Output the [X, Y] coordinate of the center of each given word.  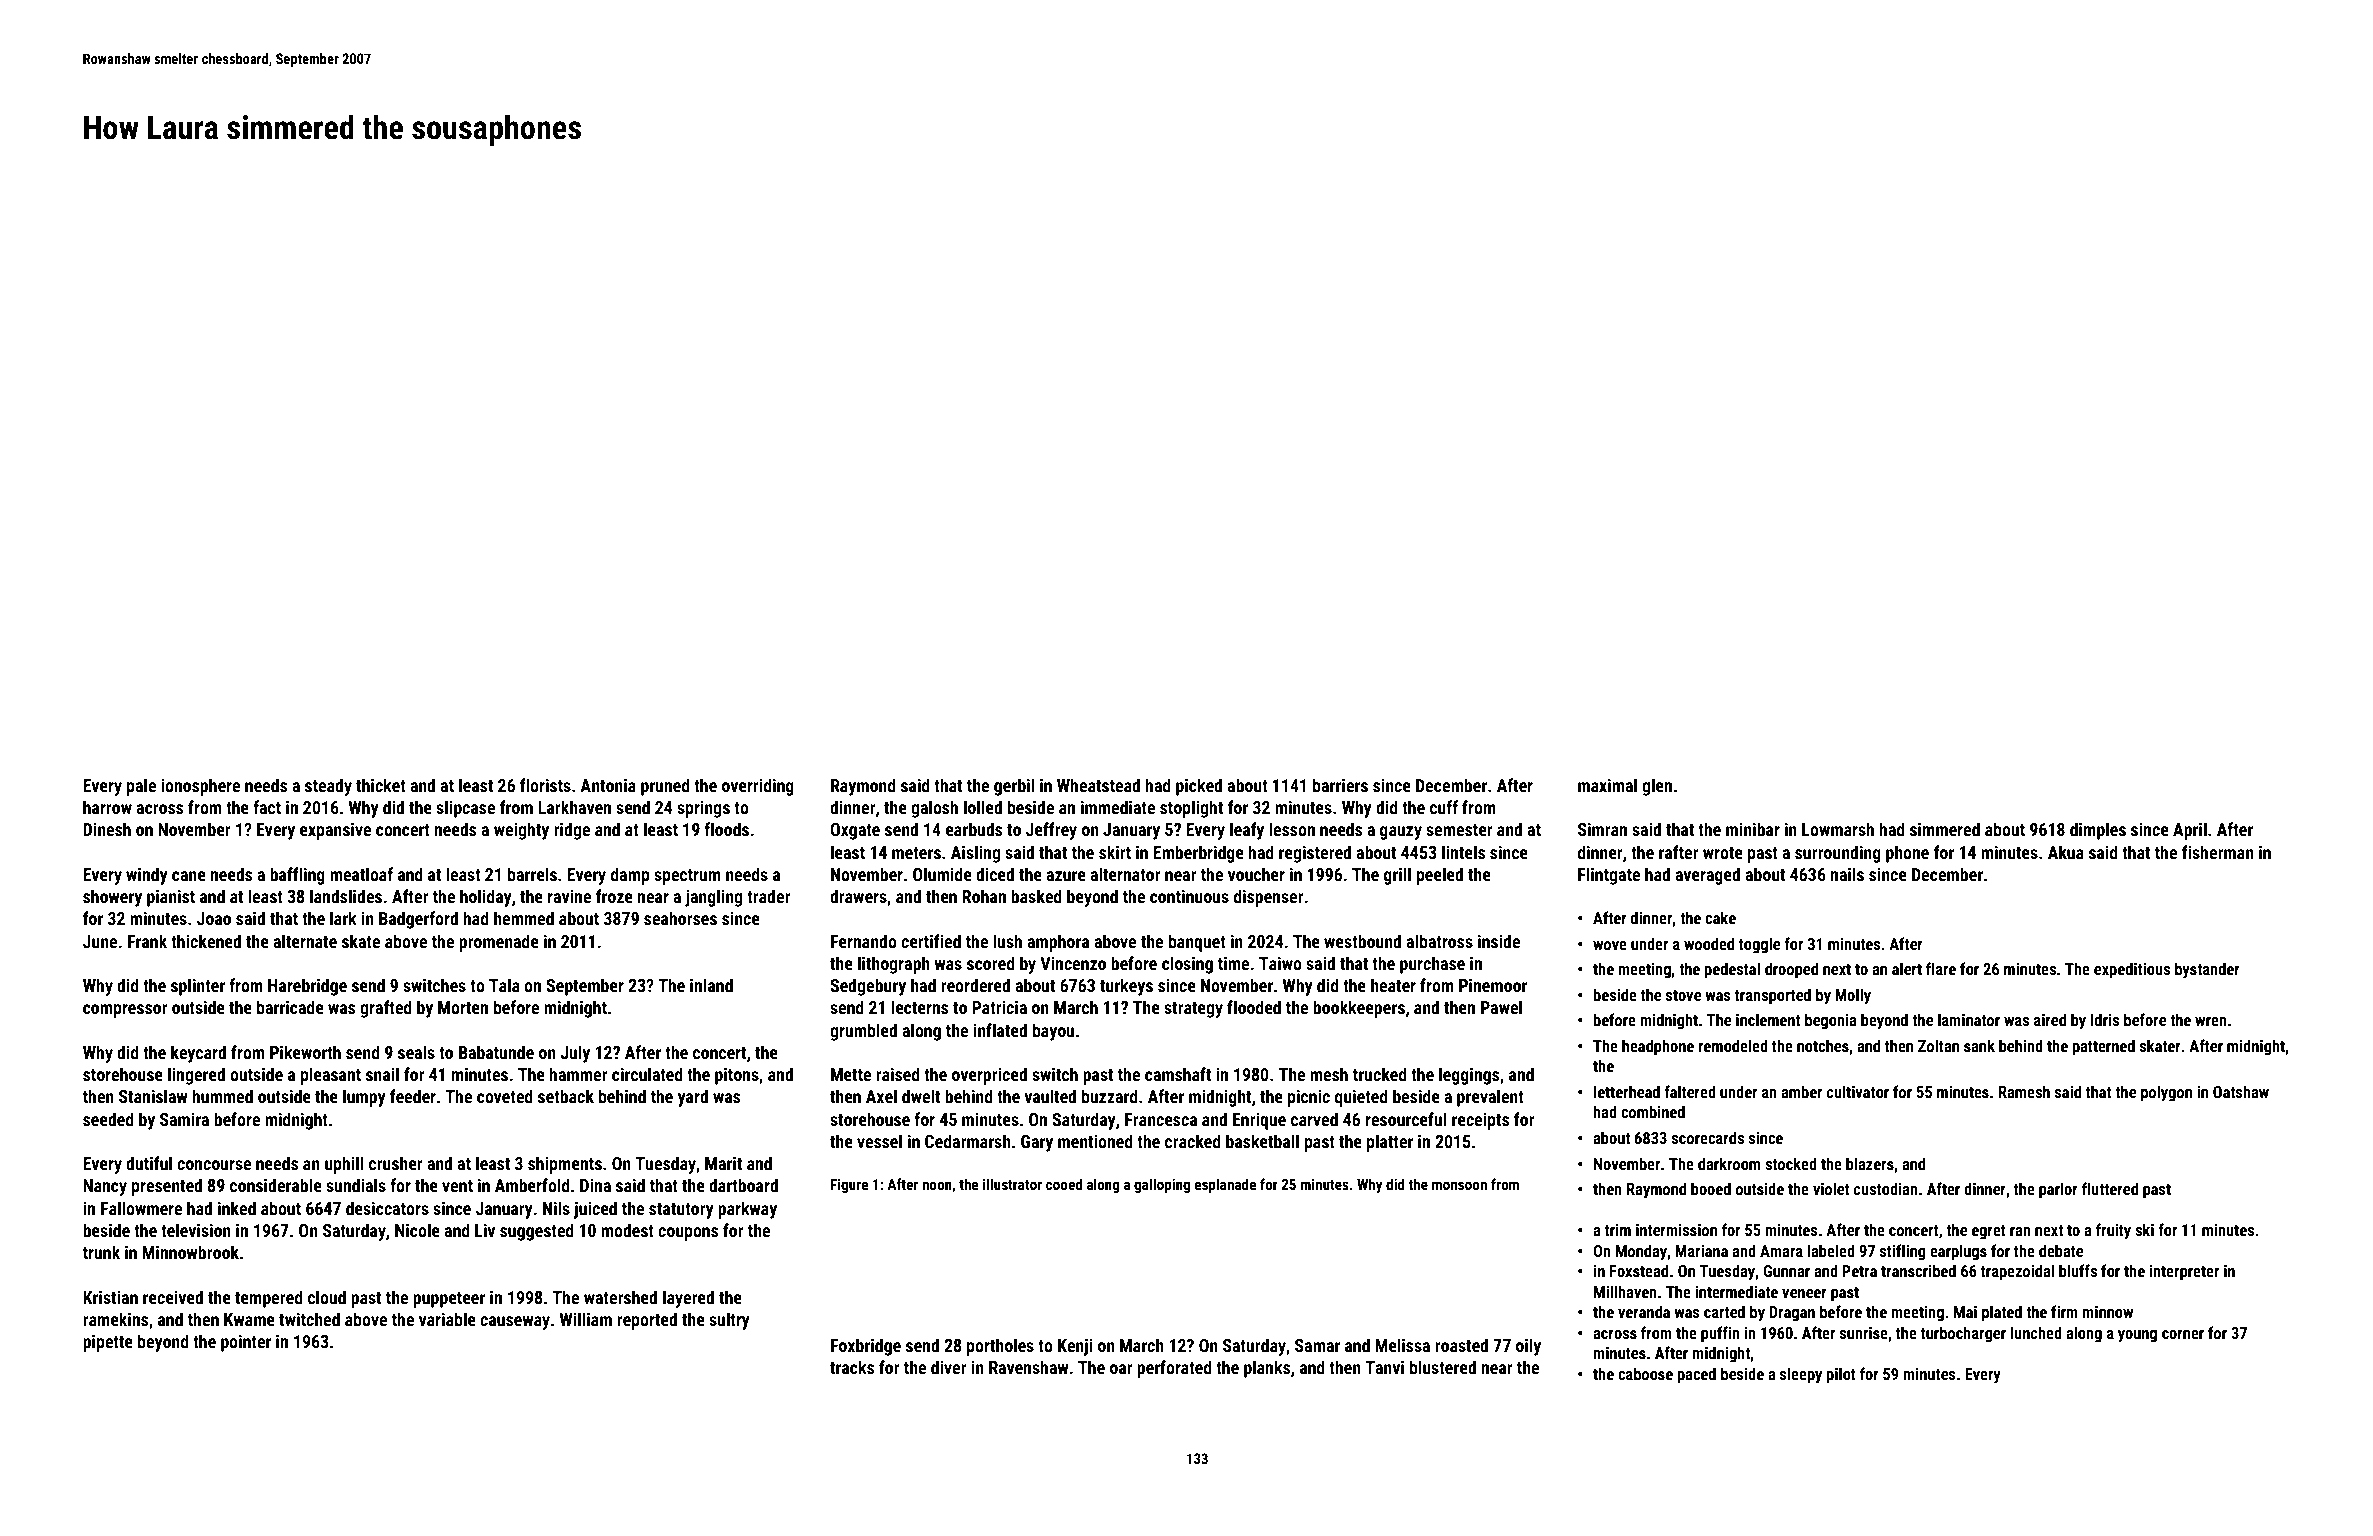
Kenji [1075, 1347]
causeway [515, 1323]
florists [545, 785]
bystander [2207, 970]
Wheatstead [1098, 785]
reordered [975, 985]
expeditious [2132, 970]
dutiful [149, 1163]
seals [416, 1052]
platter [1390, 1143]
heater [1393, 985]
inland [711, 985]
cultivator [1858, 1091]
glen [1657, 787]
